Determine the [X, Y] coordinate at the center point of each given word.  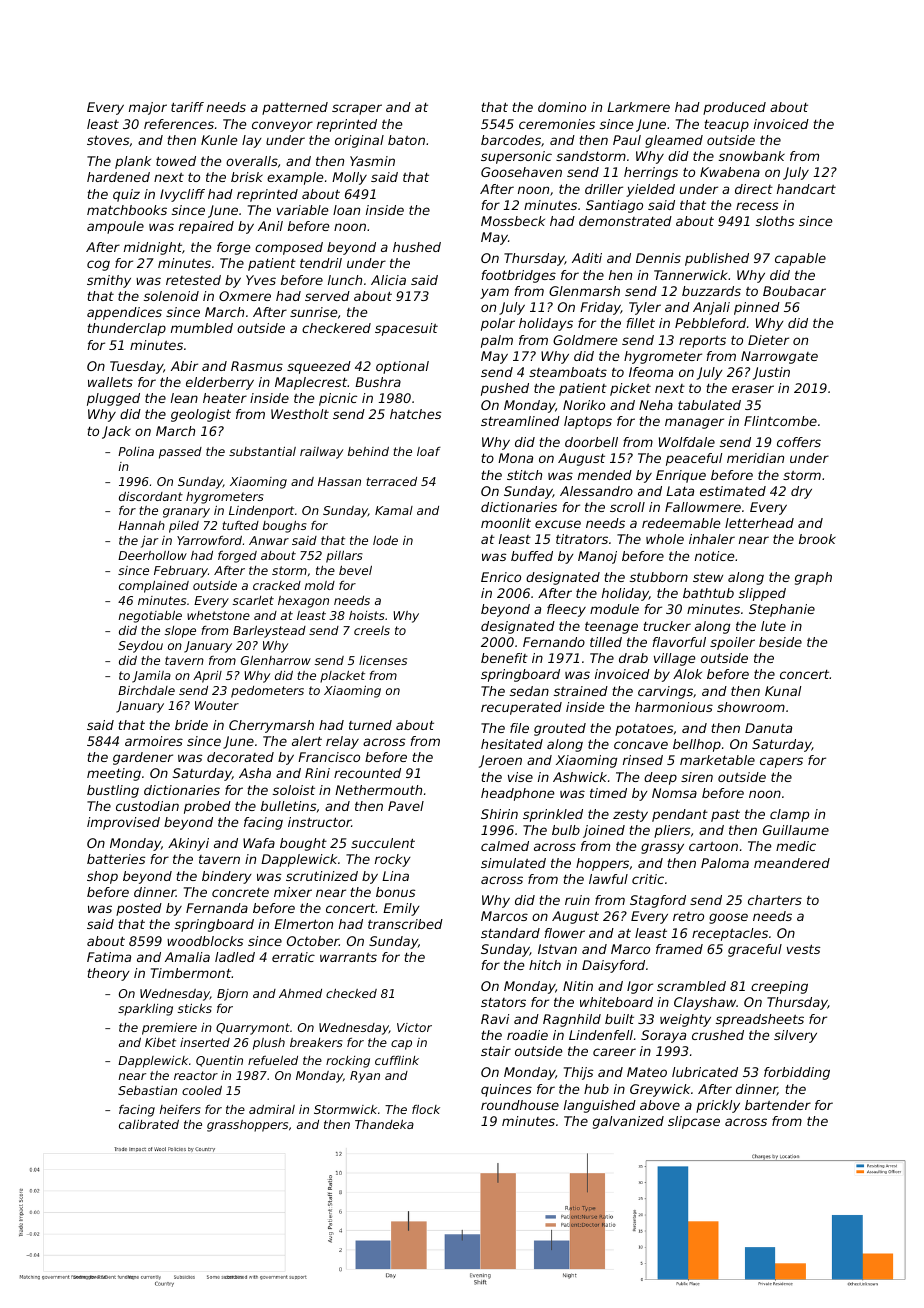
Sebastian [147, 1090]
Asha [255, 773]
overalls [252, 161]
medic [796, 846]
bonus [395, 892]
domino [562, 107]
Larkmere [638, 107]
